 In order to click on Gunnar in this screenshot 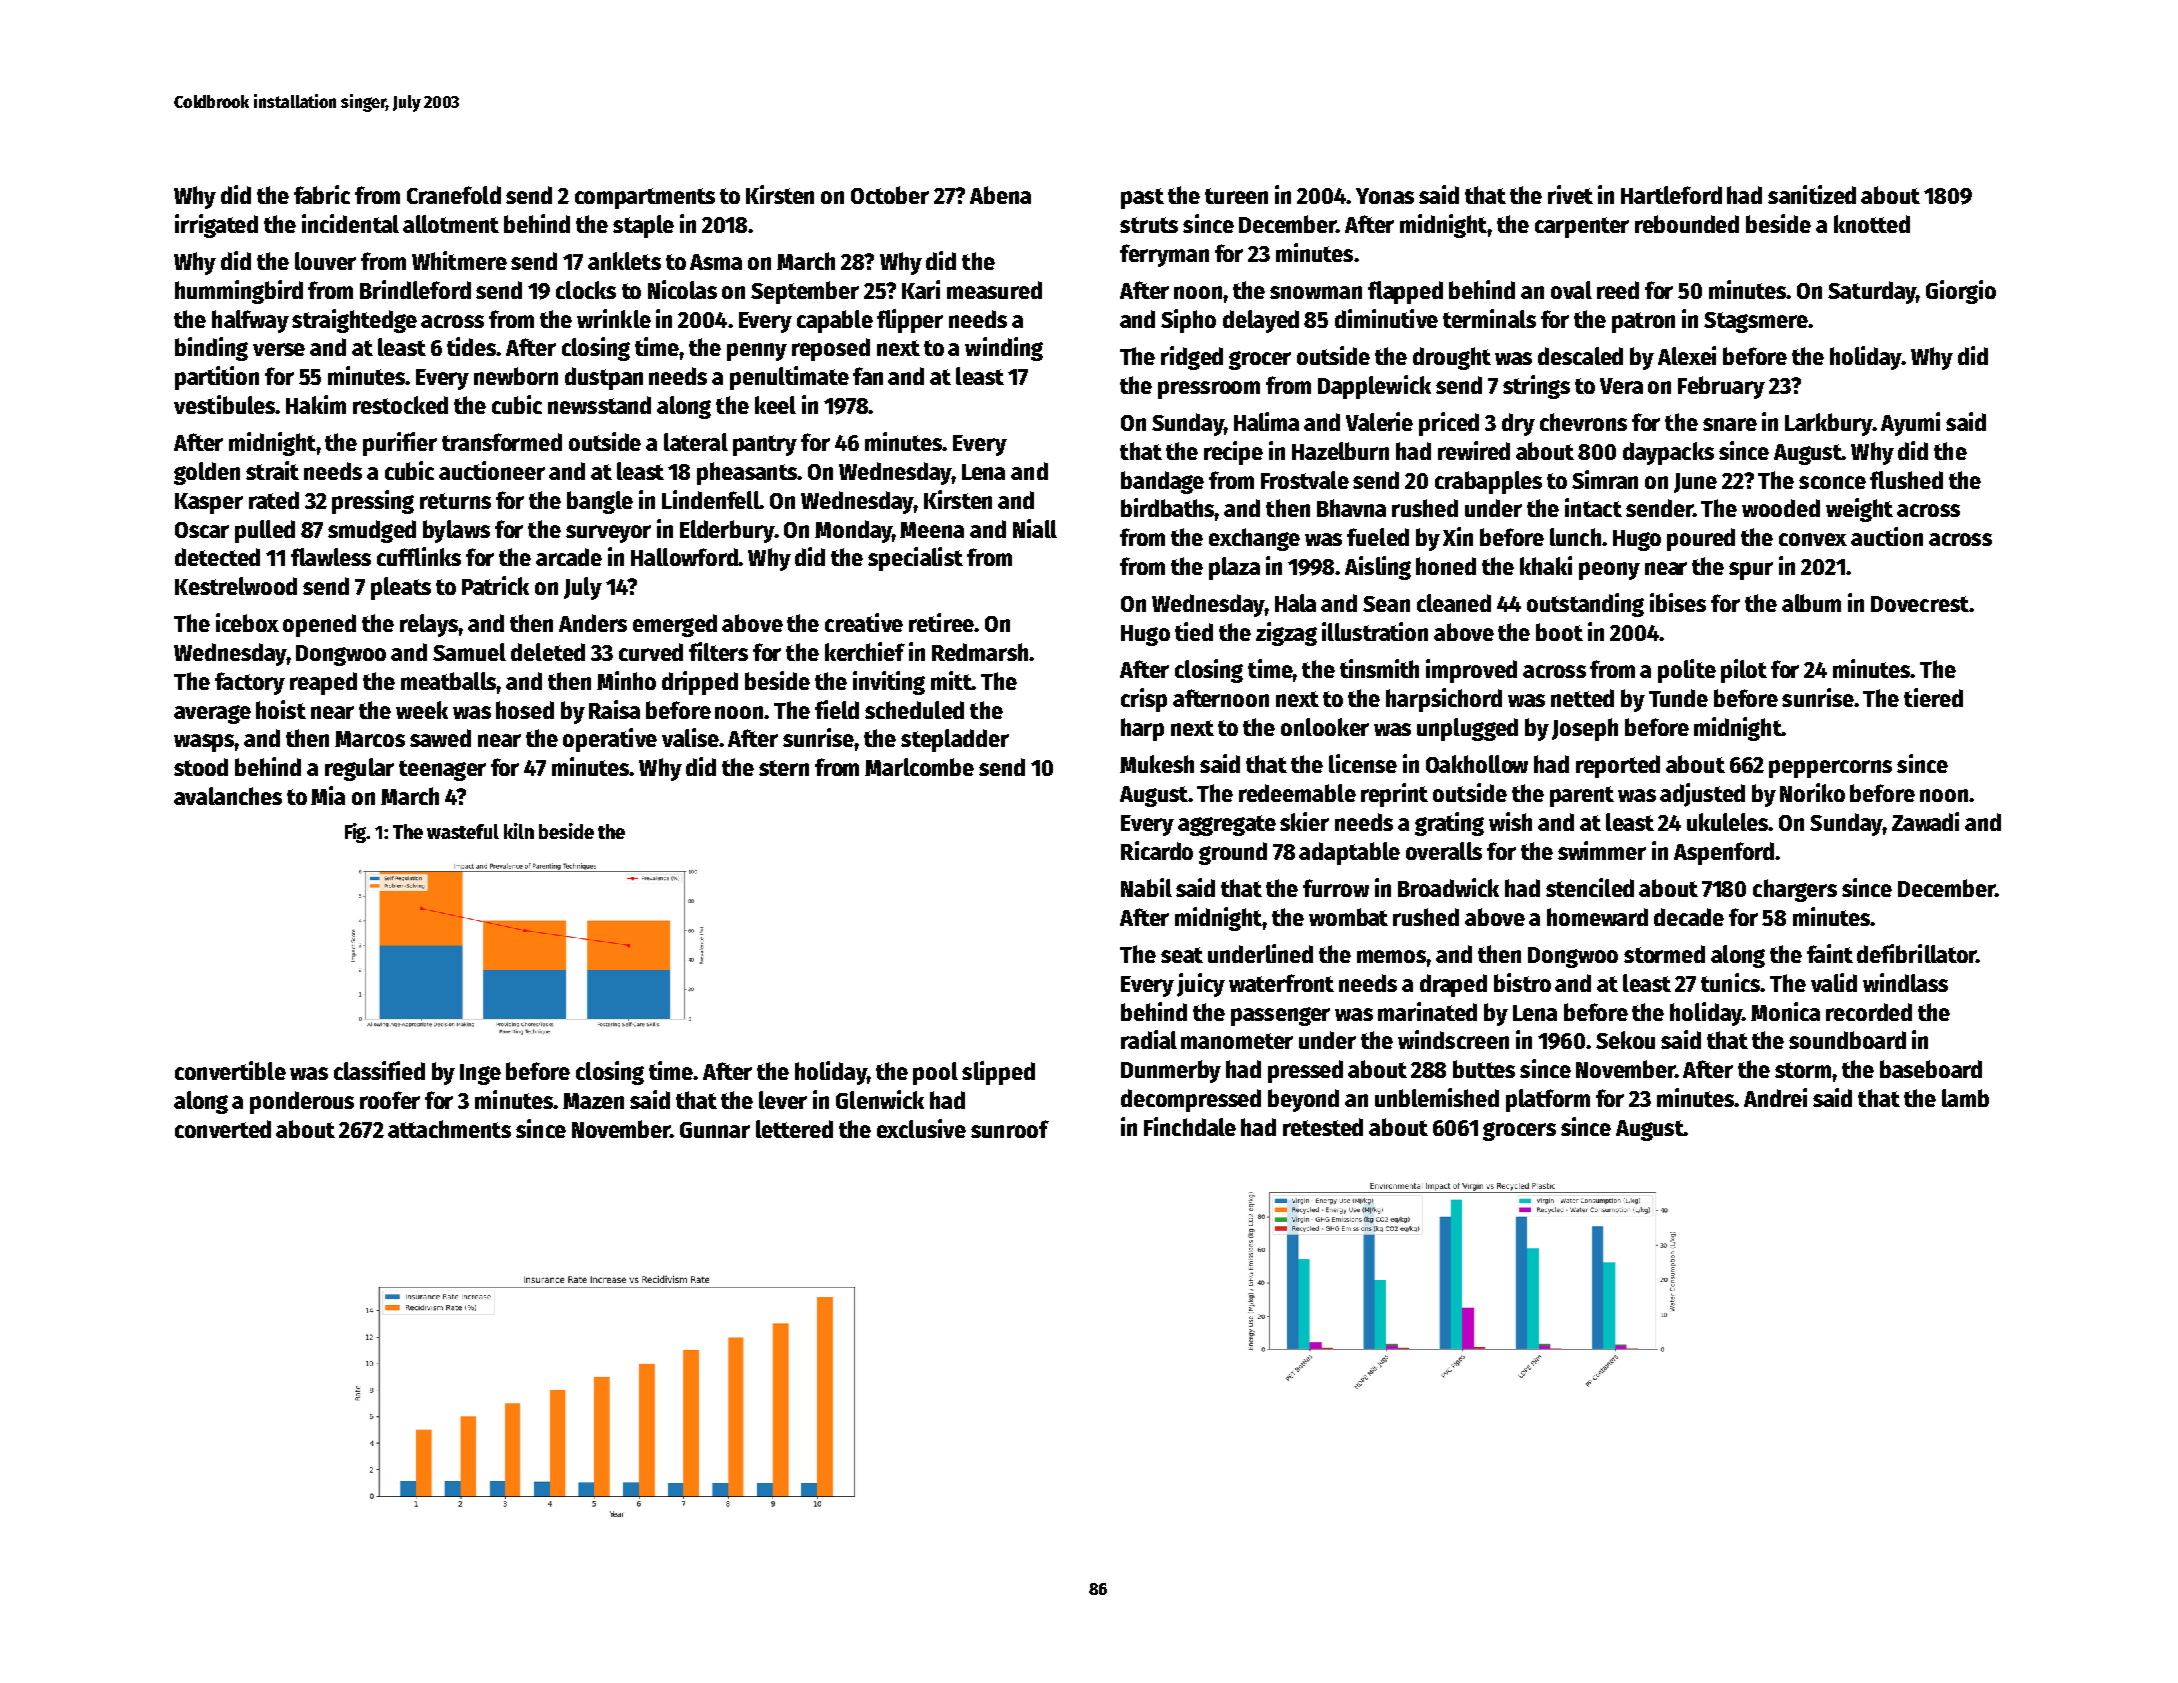, I will do `click(715, 1130)`.
